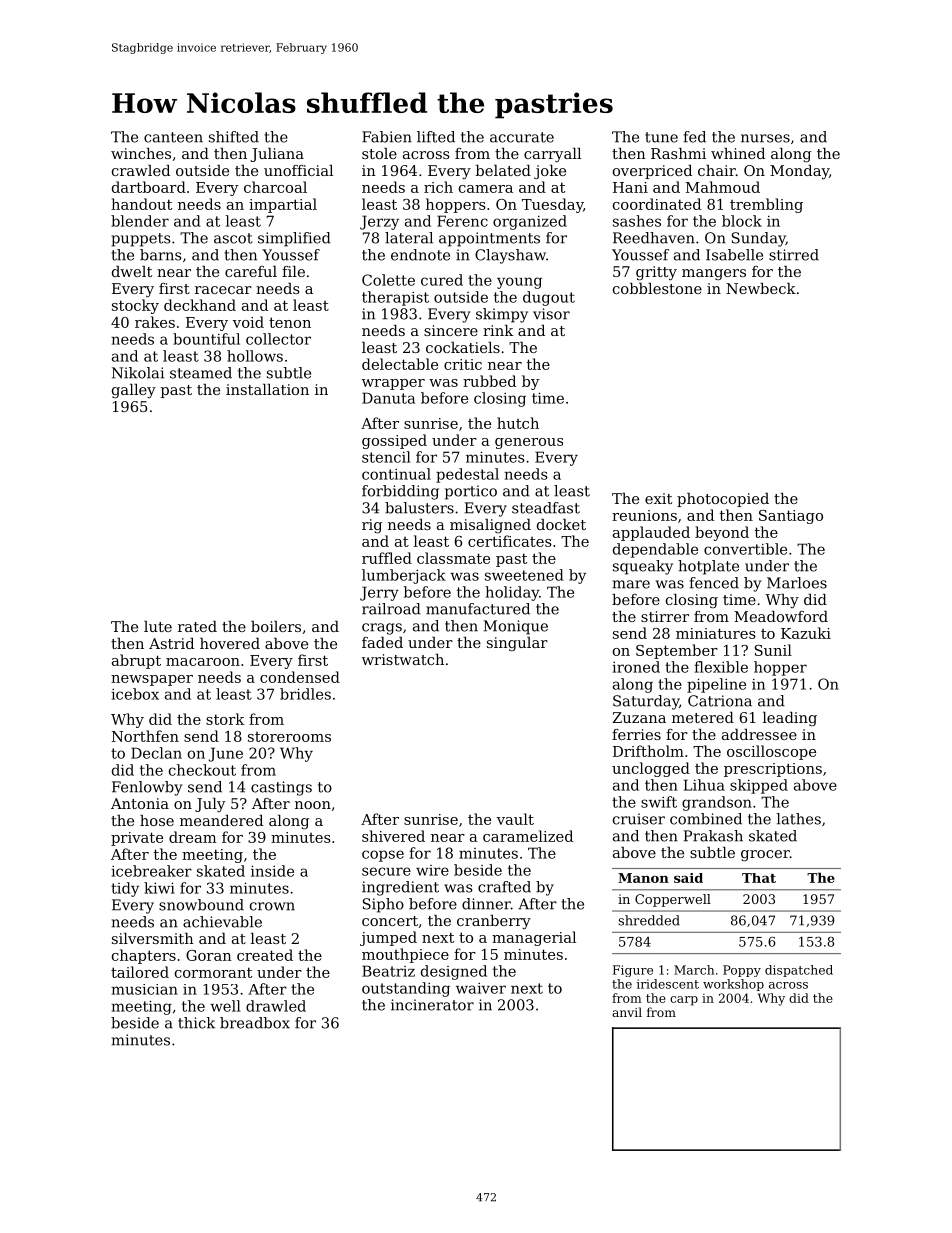  What do you see at coordinates (694, 970) in the page?
I see `March` at bounding box center [694, 970].
